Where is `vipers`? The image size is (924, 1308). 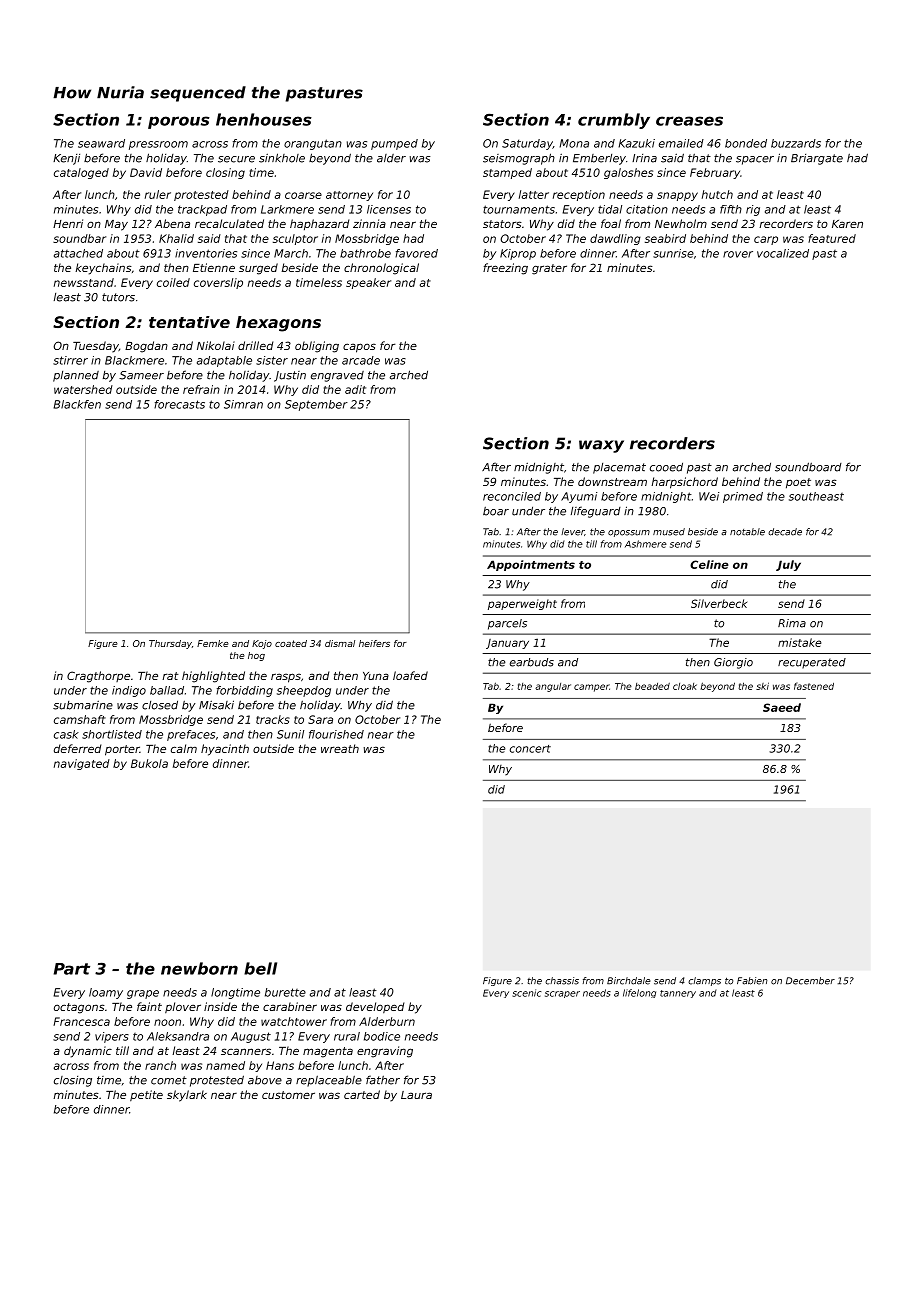
vipers is located at coordinates (112, 1037).
